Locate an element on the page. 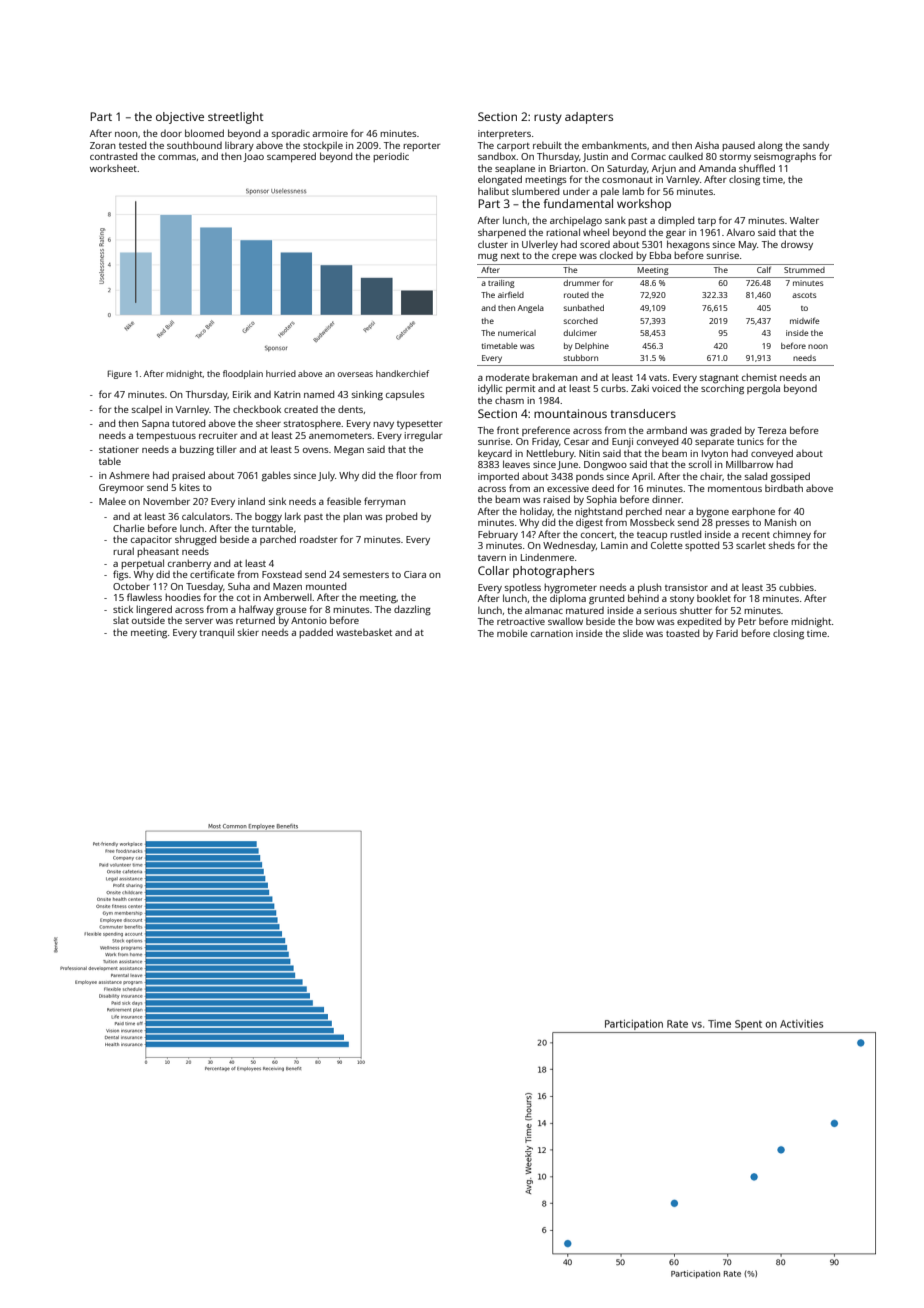 The height and width of the image is (1308, 924). ascots is located at coordinates (804, 295).
